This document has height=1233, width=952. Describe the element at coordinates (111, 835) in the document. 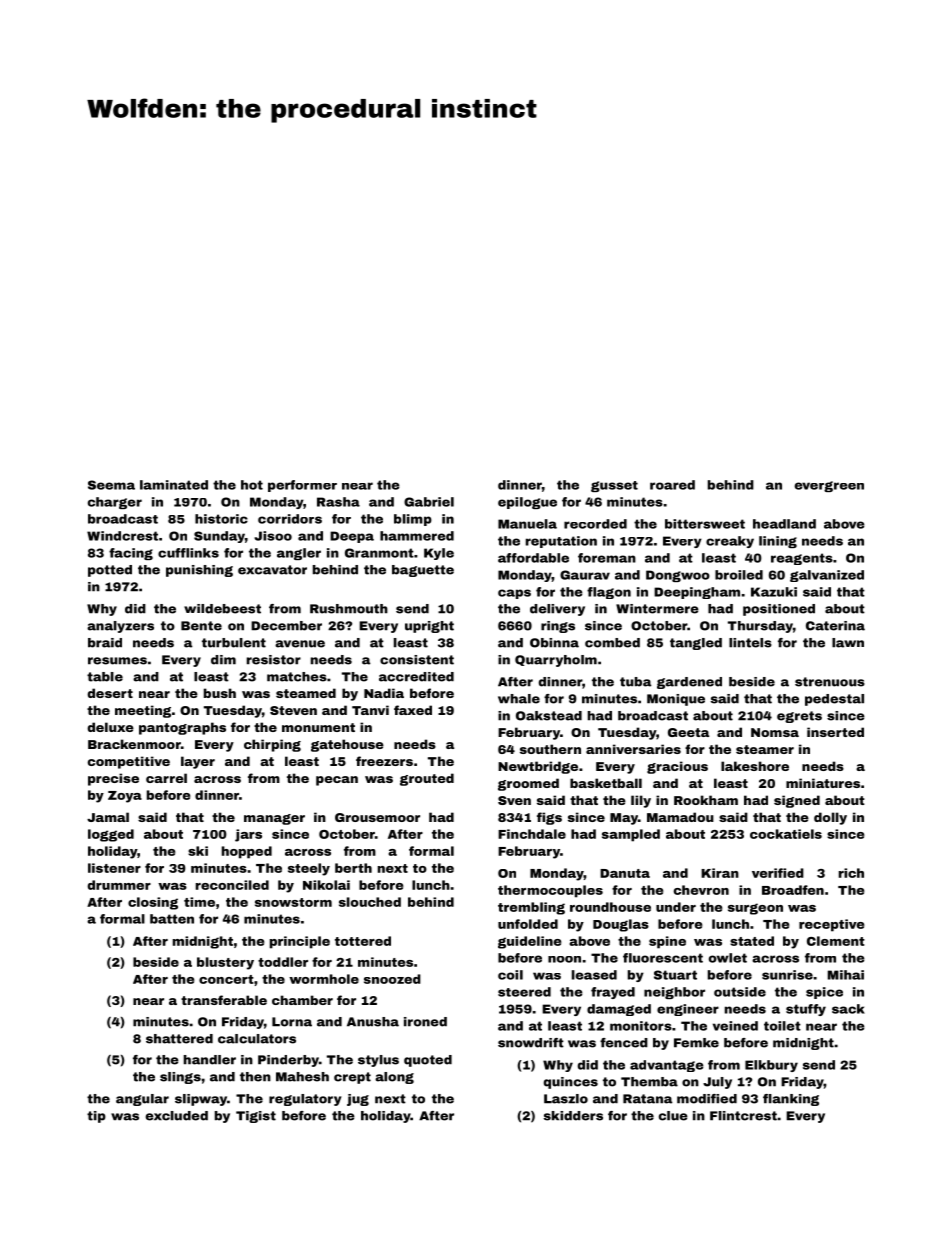

I see `logged` at that location.
